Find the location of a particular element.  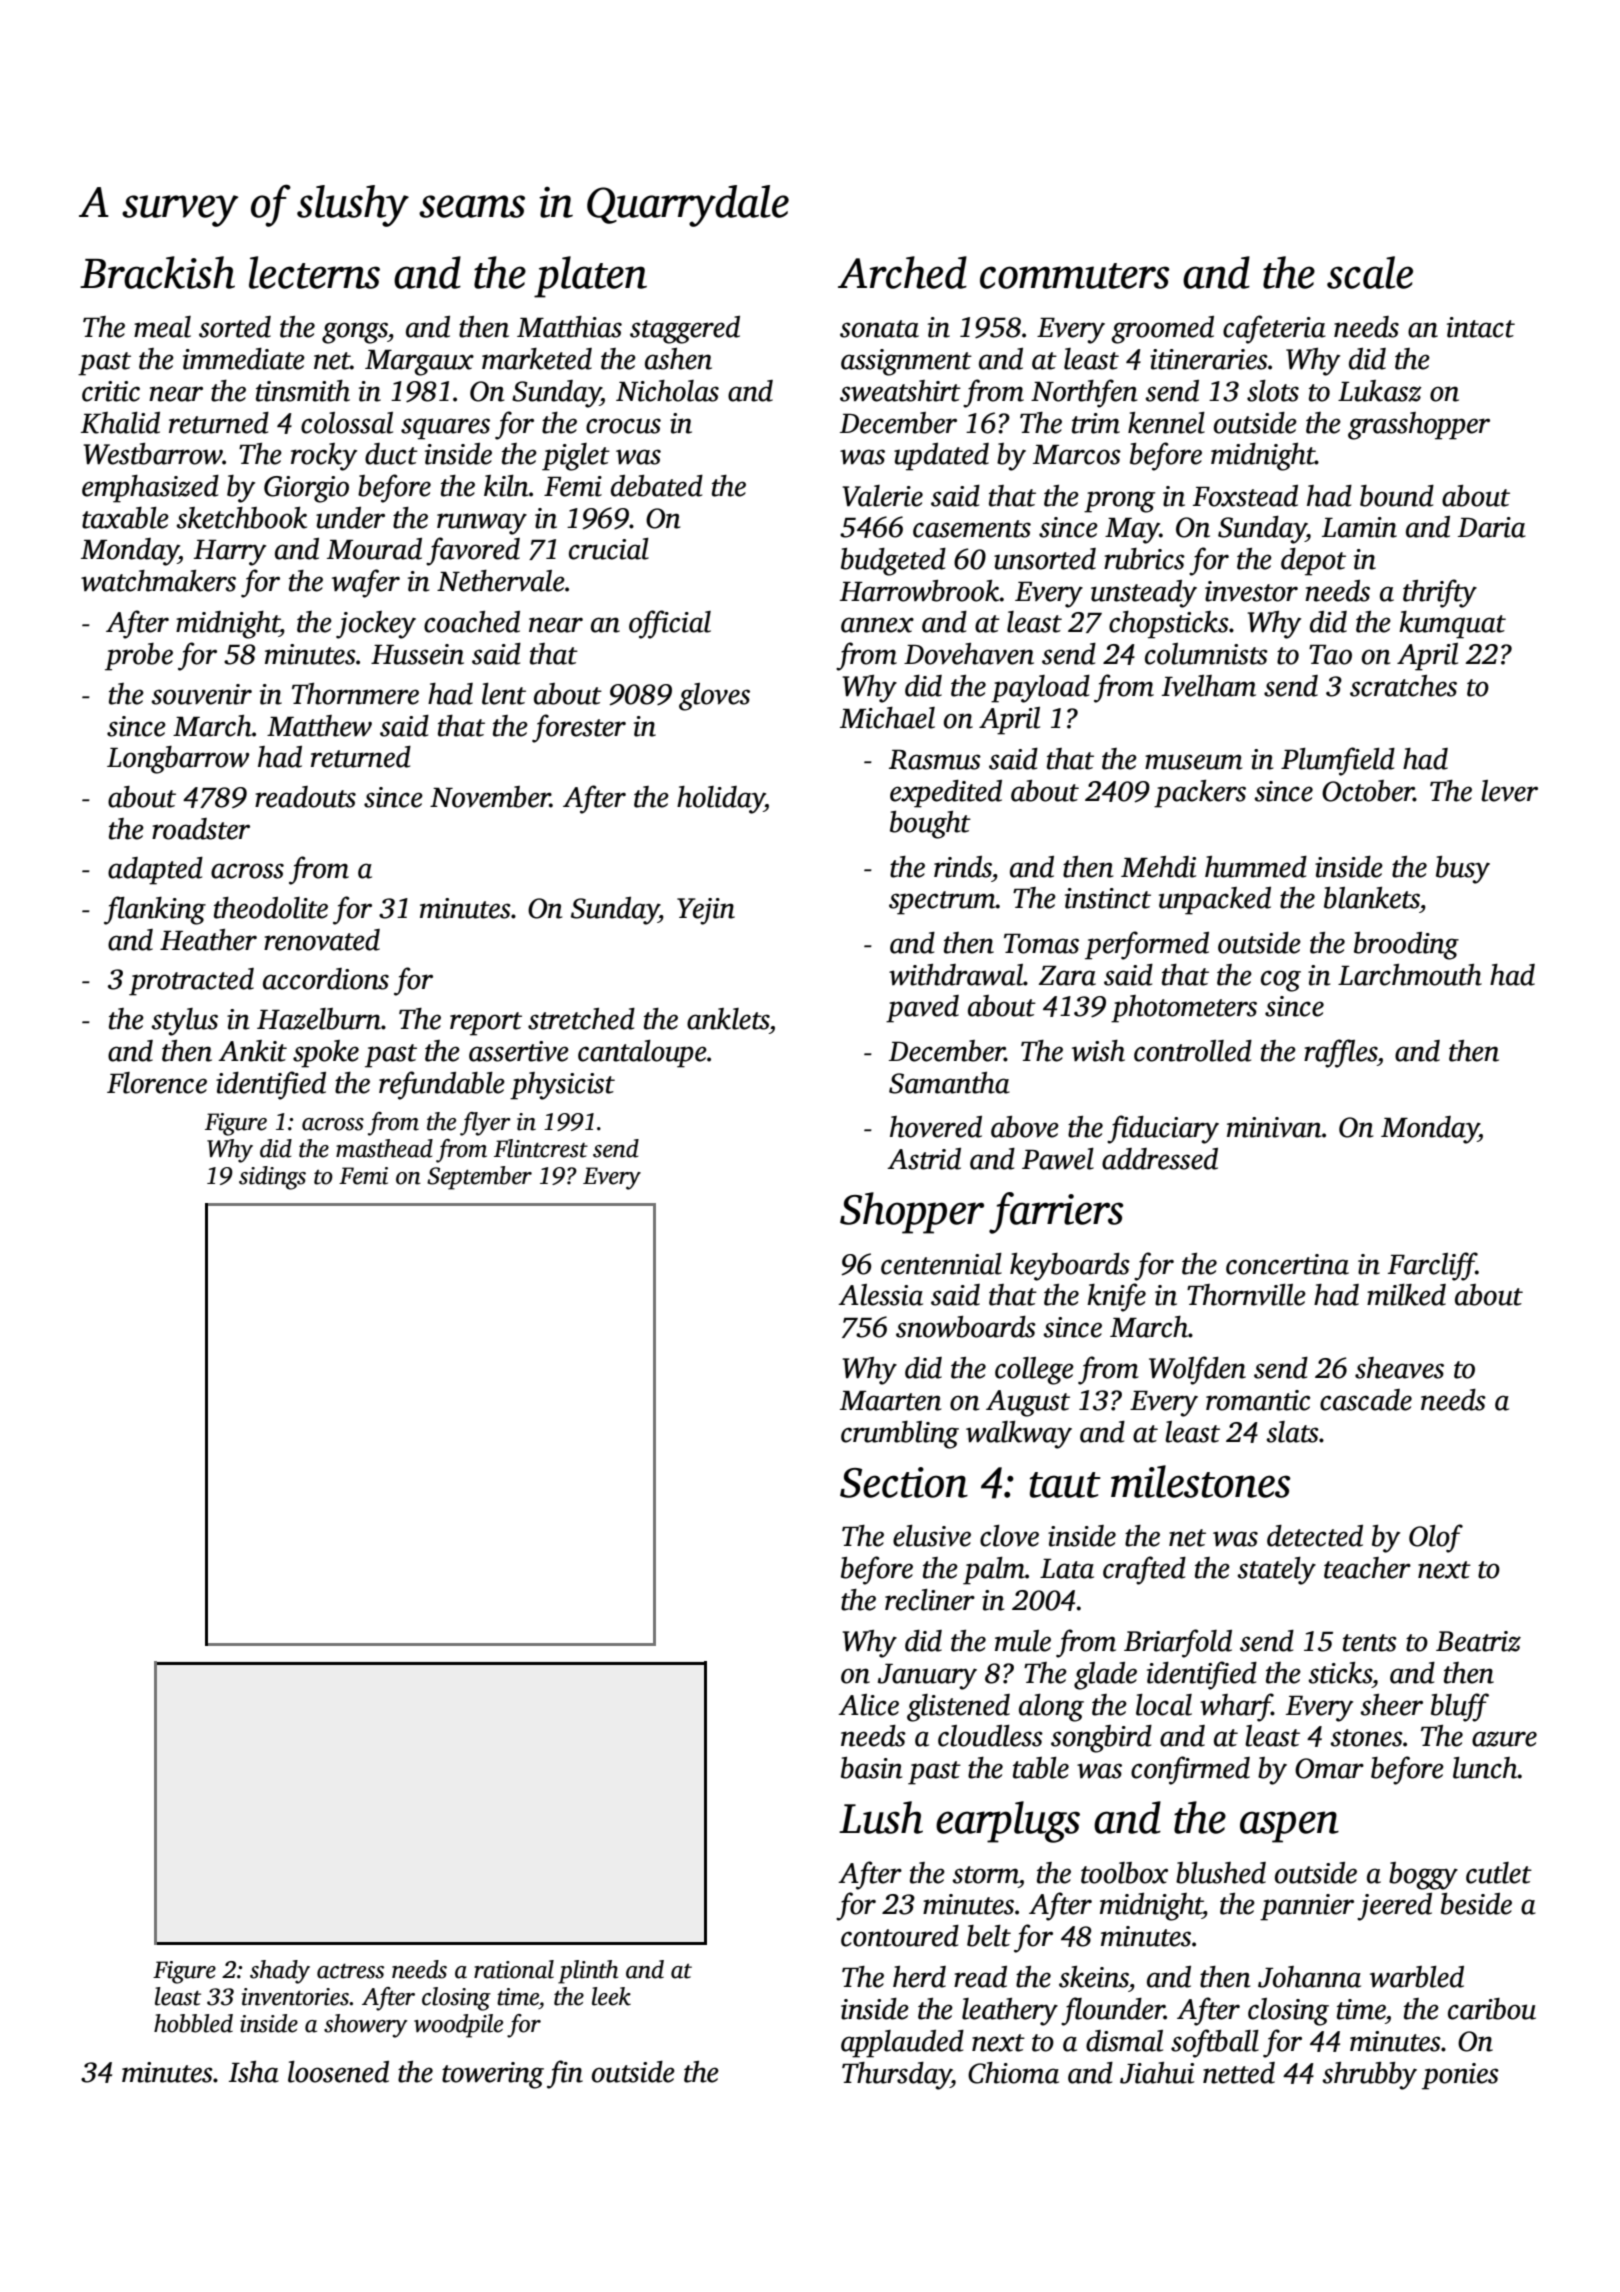

September is located at coordinates (479, 1178).
